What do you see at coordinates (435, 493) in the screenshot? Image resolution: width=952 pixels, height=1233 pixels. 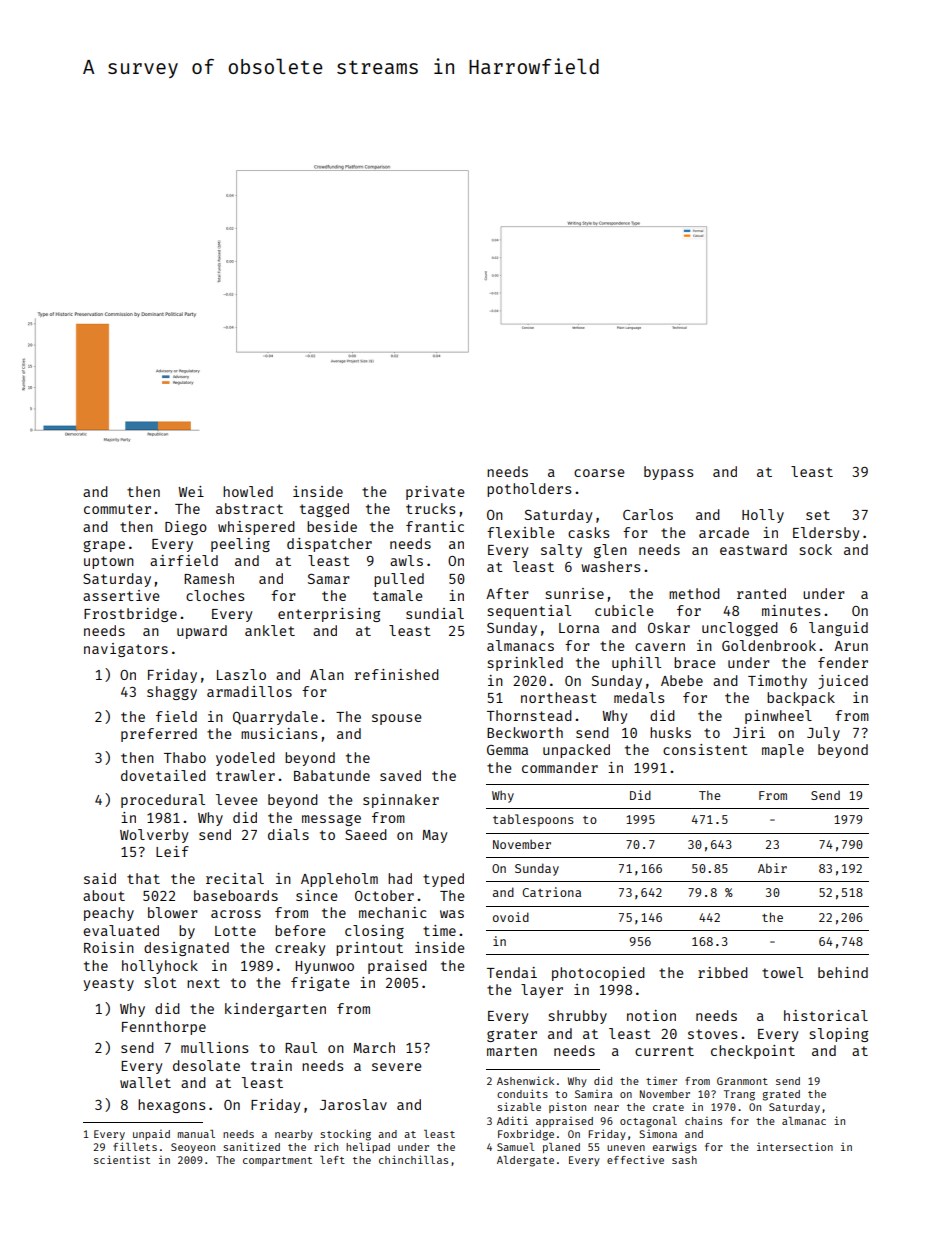 I see `private` at bounding box center [435, 493].
